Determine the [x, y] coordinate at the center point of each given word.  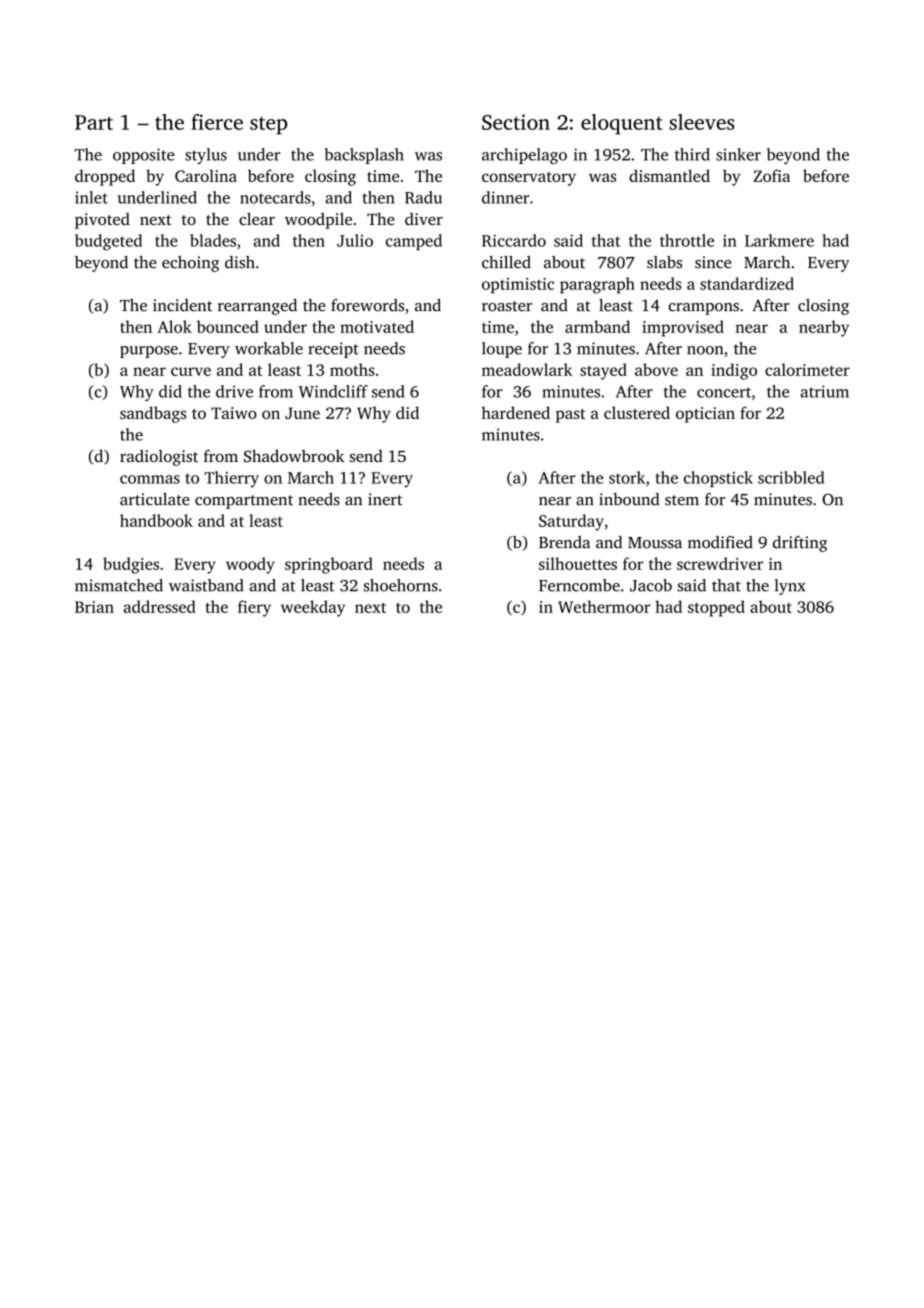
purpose [149, 352]
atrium [824, 391]
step [268, 126]
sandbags [153, 414]
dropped [105, 177]
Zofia [771, 175]
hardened [516, 412]
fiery [254, 608]
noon [705, 350]
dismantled [669, 175]
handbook [156, 520]
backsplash [364, 156]
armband [597, 326]
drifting [800, 544]
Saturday [571, 522]
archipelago [524, 156]
